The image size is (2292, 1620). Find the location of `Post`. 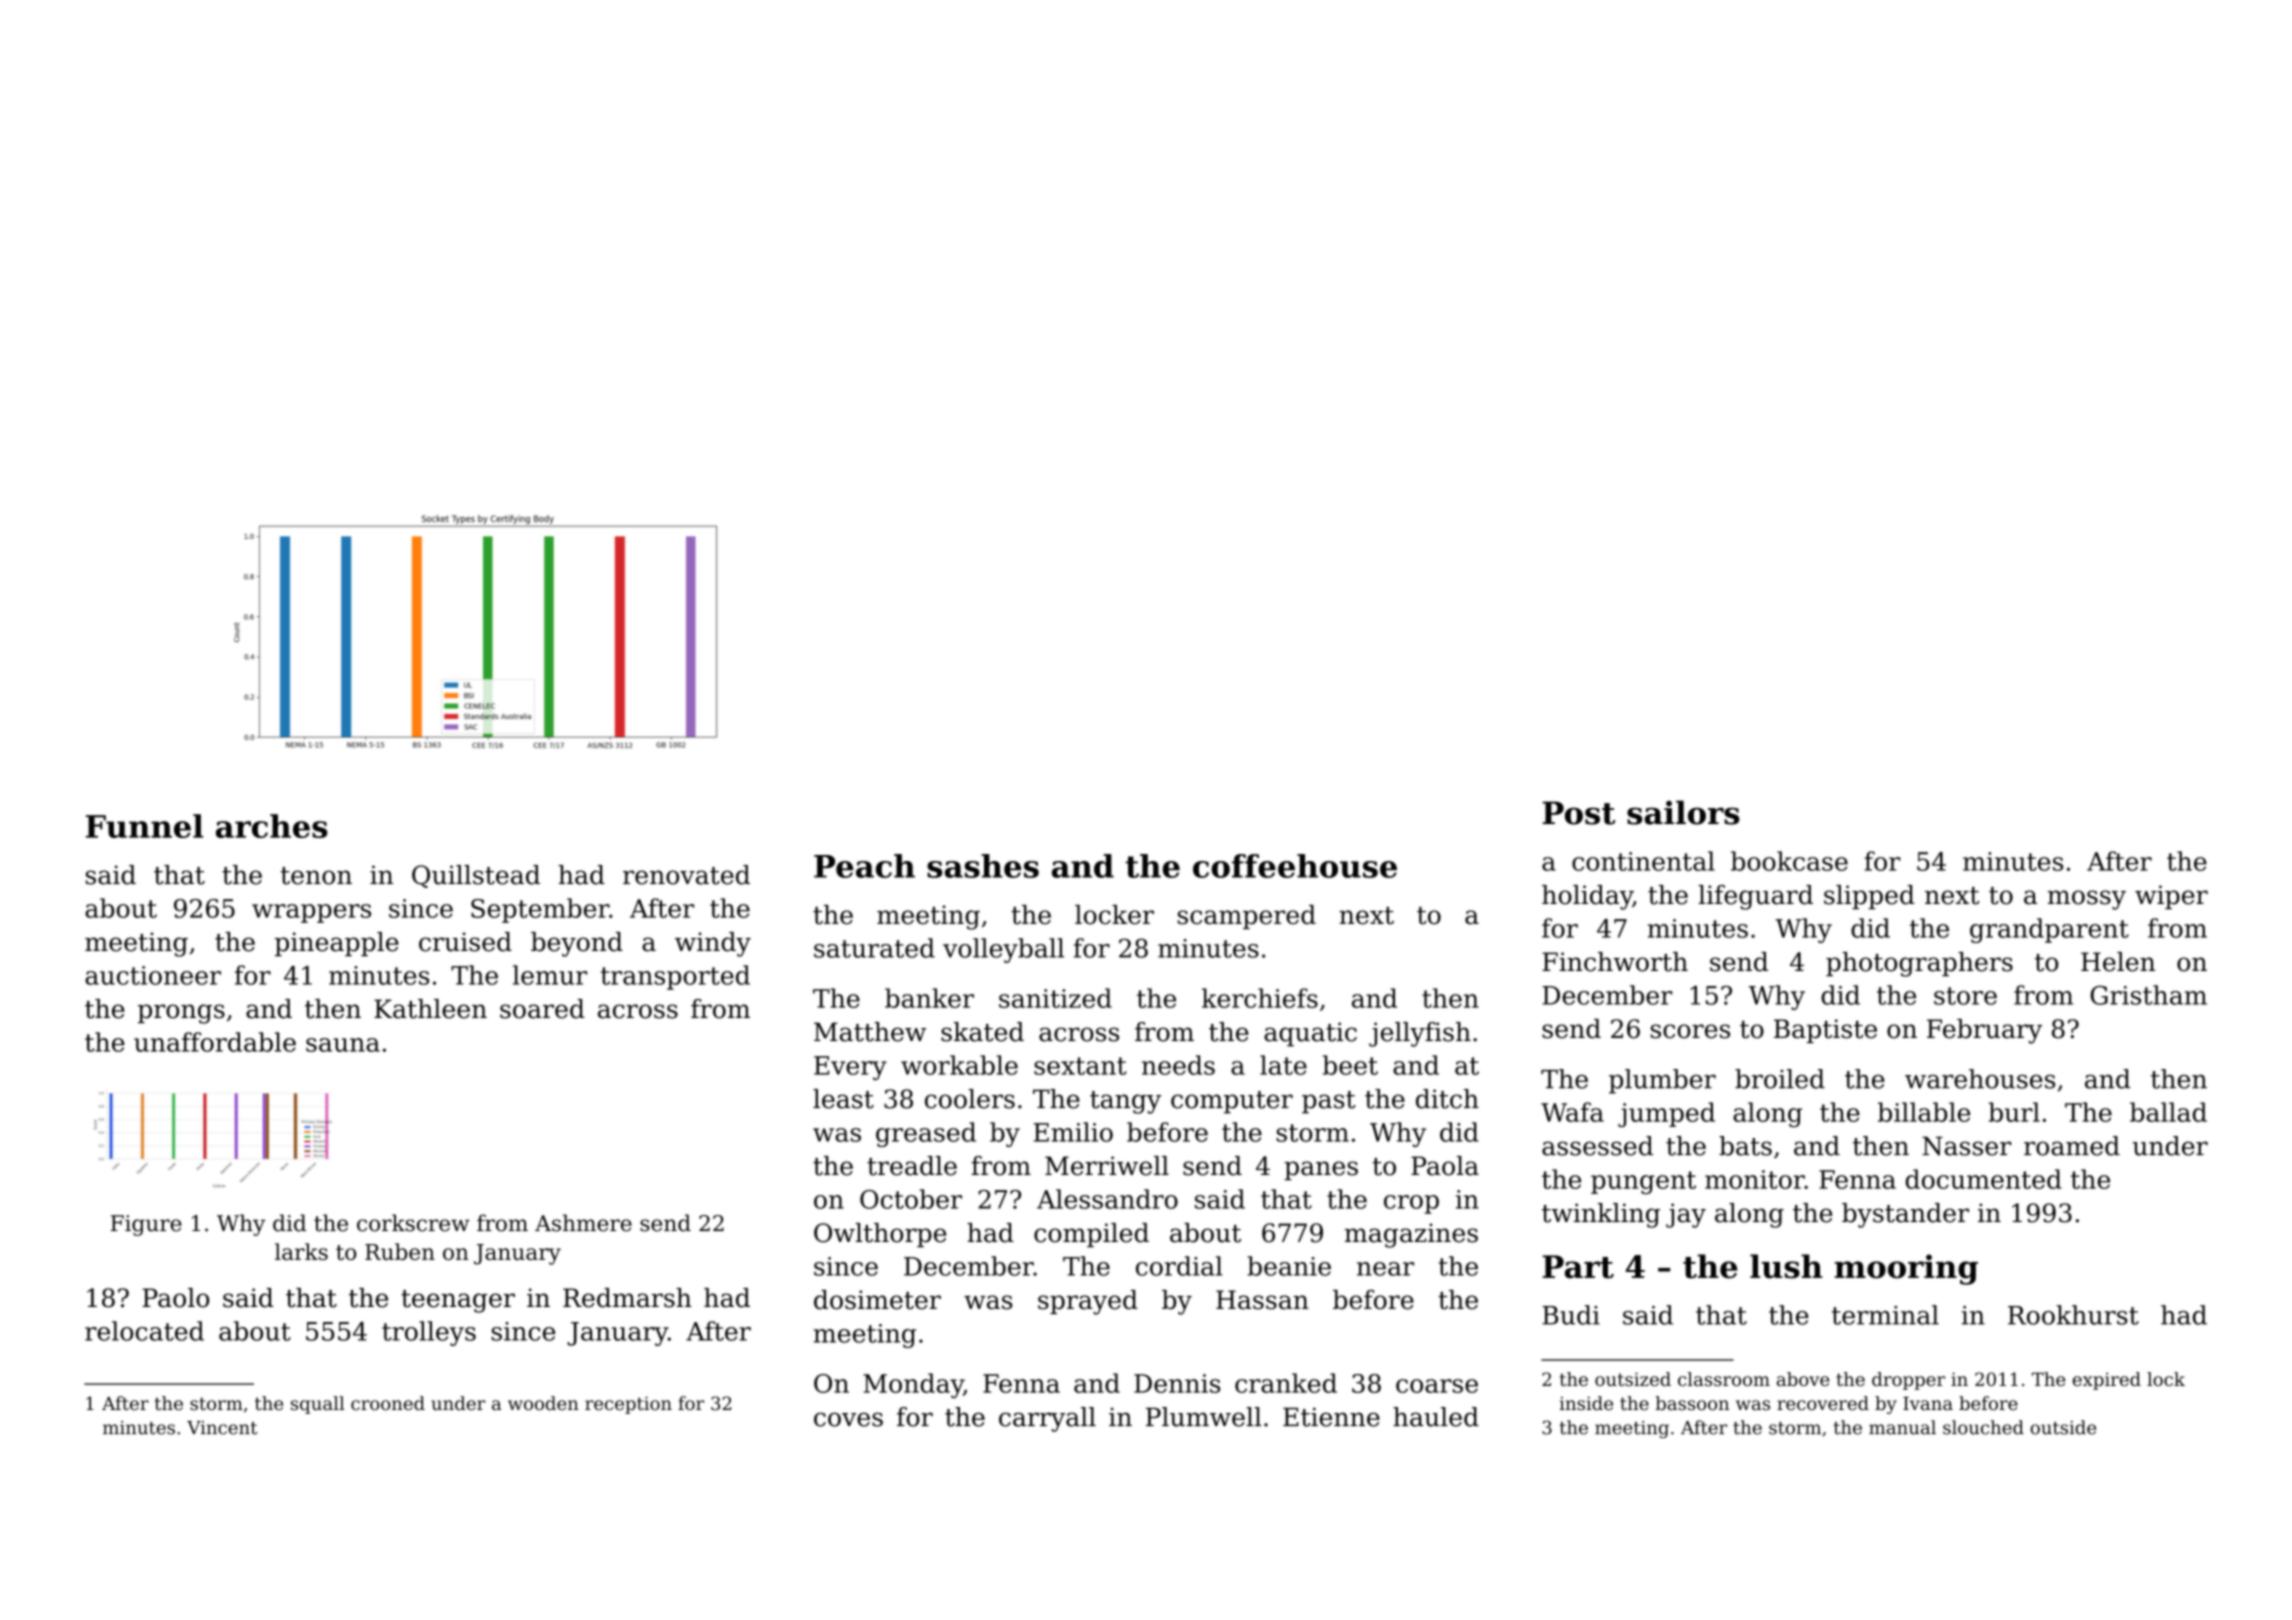

Post is located at coordinates (1579, 813).
